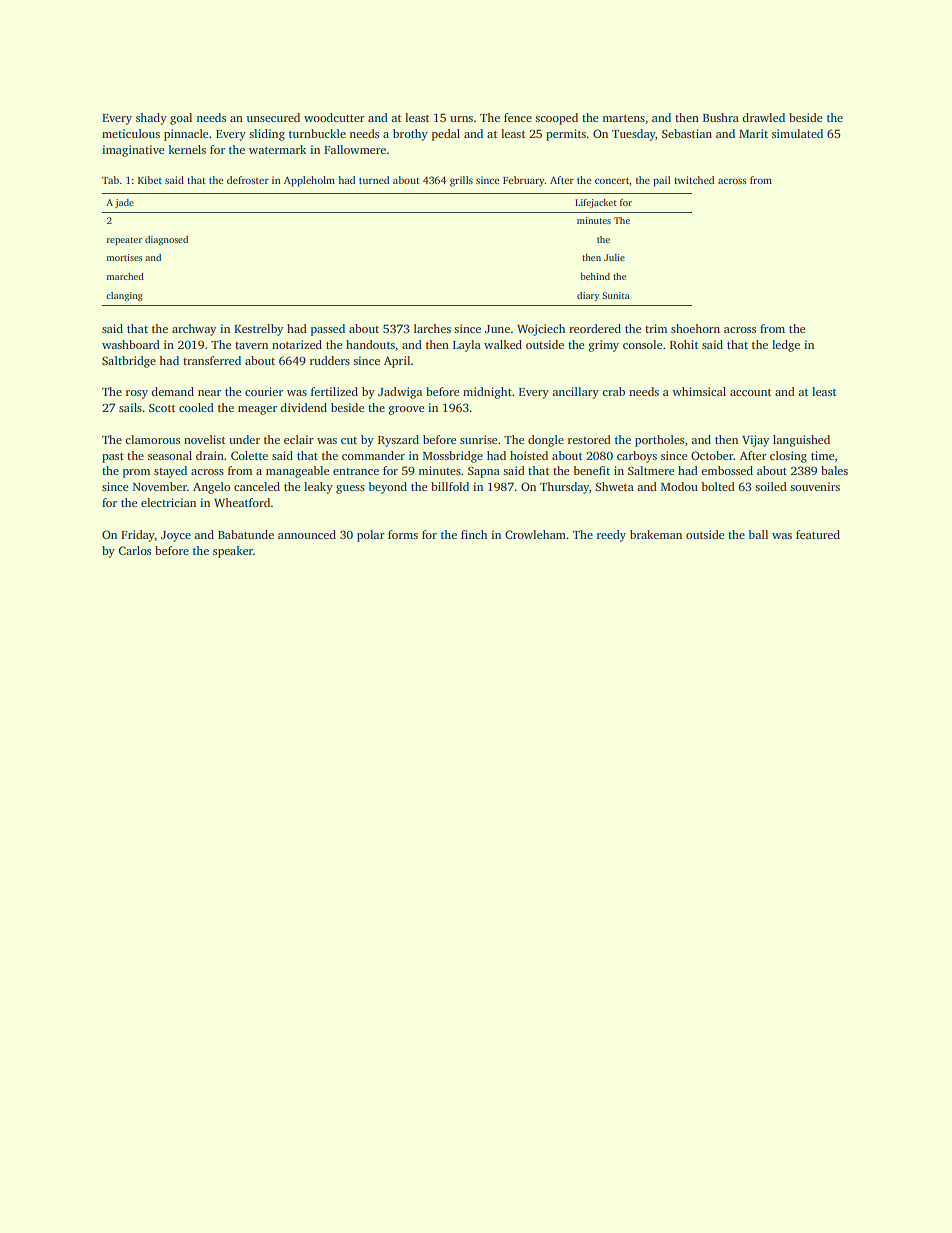  I want to click on pinnacle, so click(186, 135).
